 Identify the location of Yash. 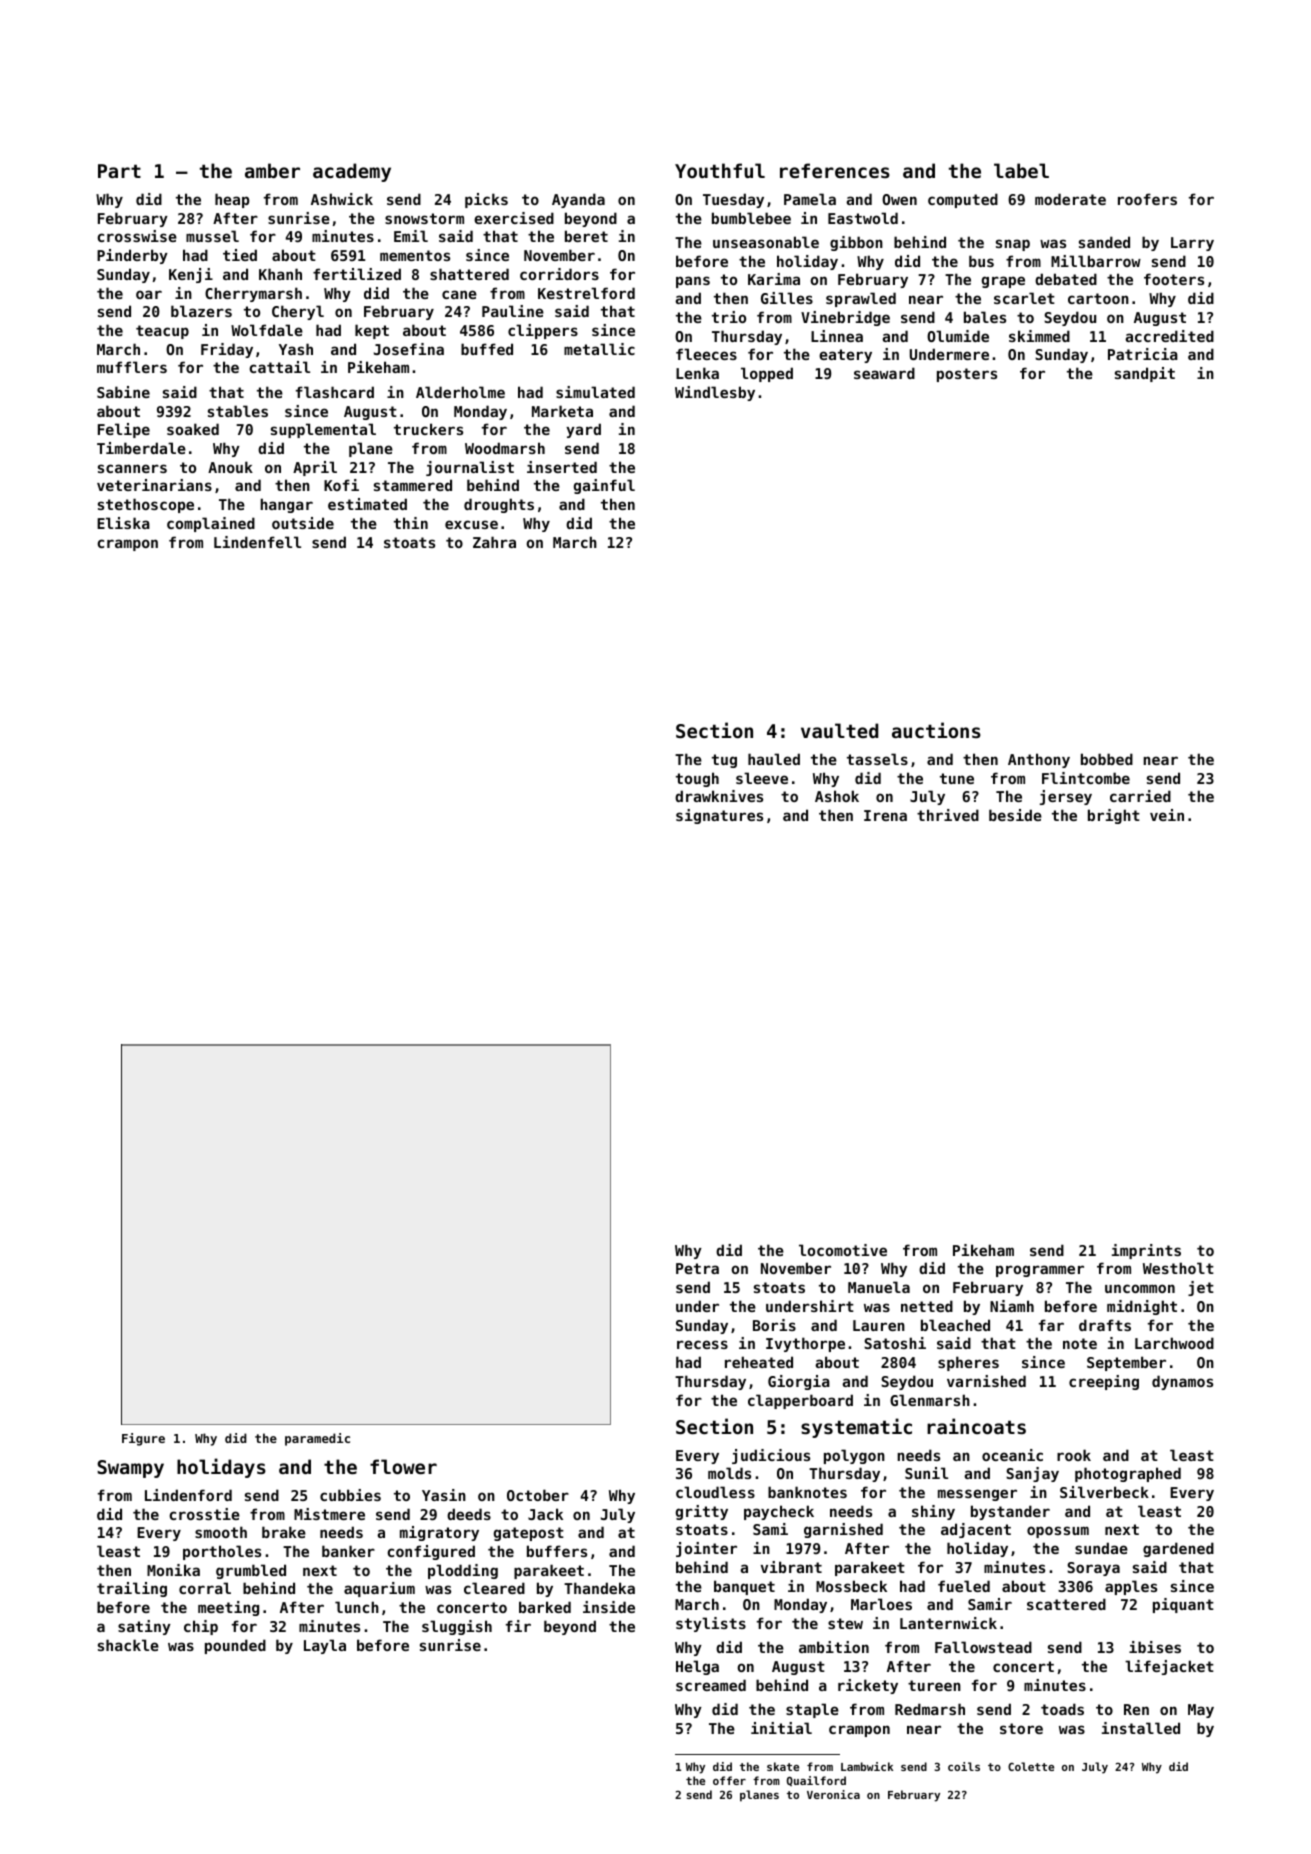
(296, 349).
